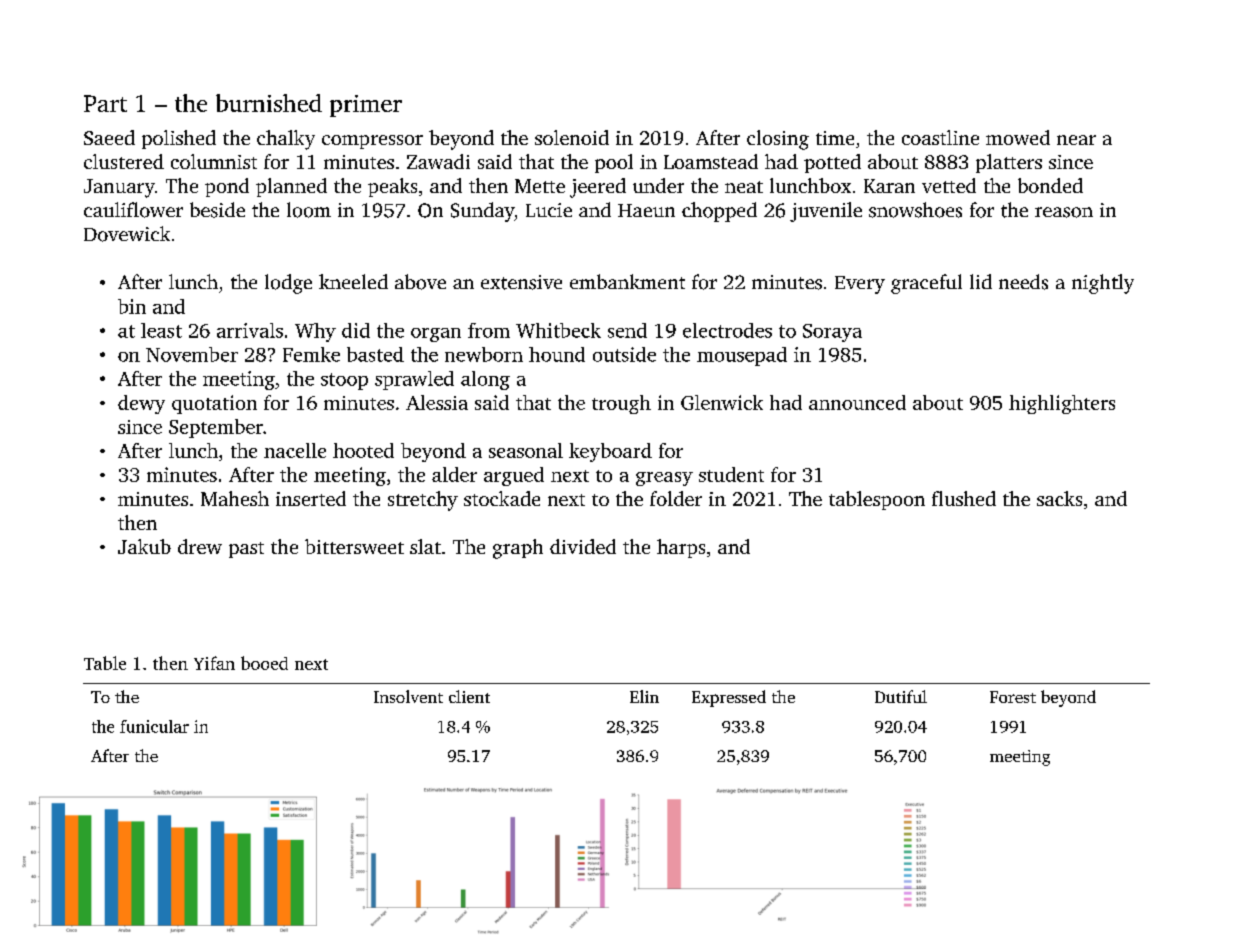  I want to click on jeered, so click(598, 188).
